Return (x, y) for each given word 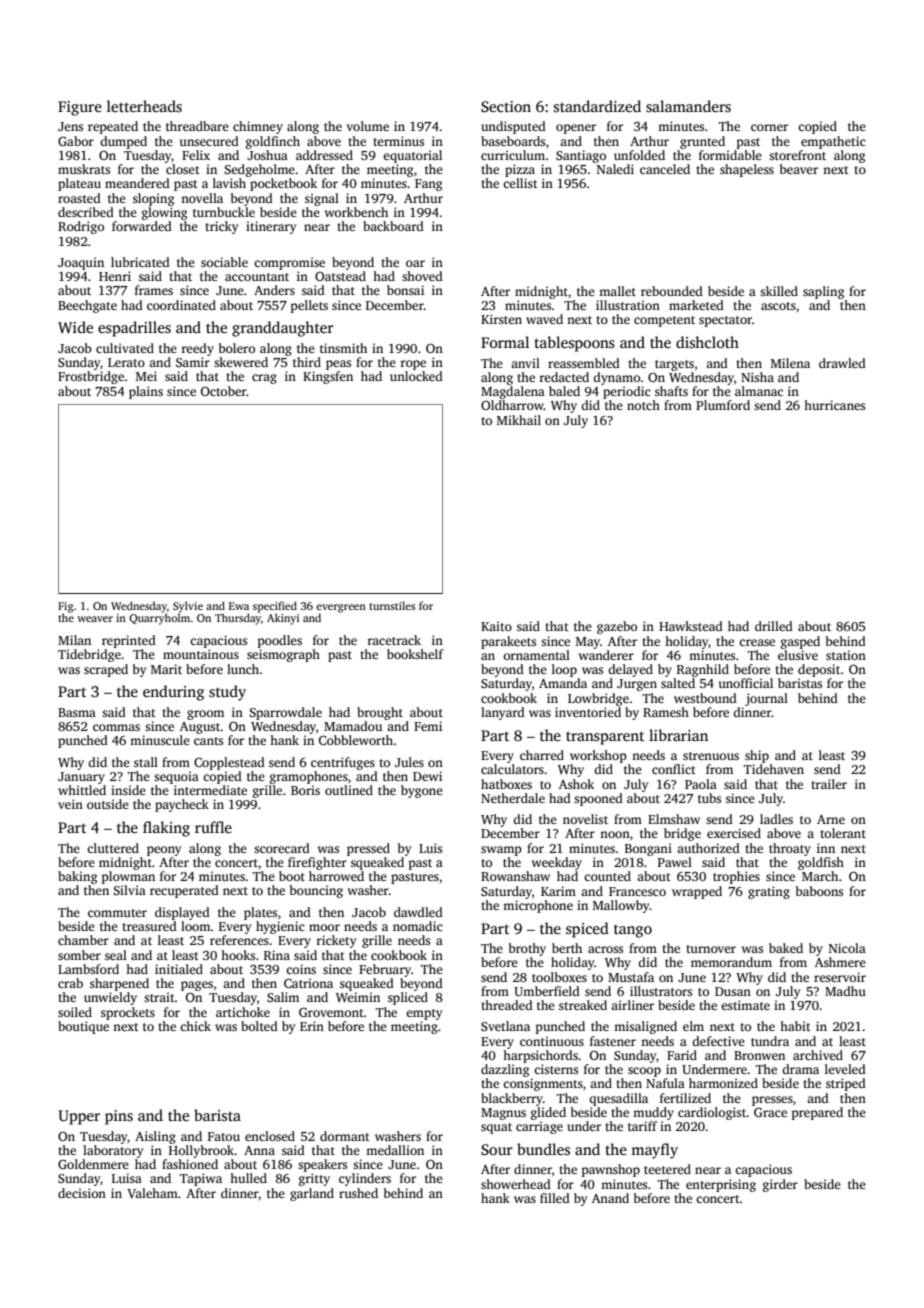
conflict (674, 769)
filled (555, 1198)
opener (576, 129)
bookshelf (415, 654)
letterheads (144, 106)
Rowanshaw (515, 876)
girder (780, 1185)
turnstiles (392, 605)
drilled (774, 626)
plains (146, 392)
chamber (83, 940)
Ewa (239, 606)
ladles (776, 819)
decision (82, 1193)
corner (769, 127)
